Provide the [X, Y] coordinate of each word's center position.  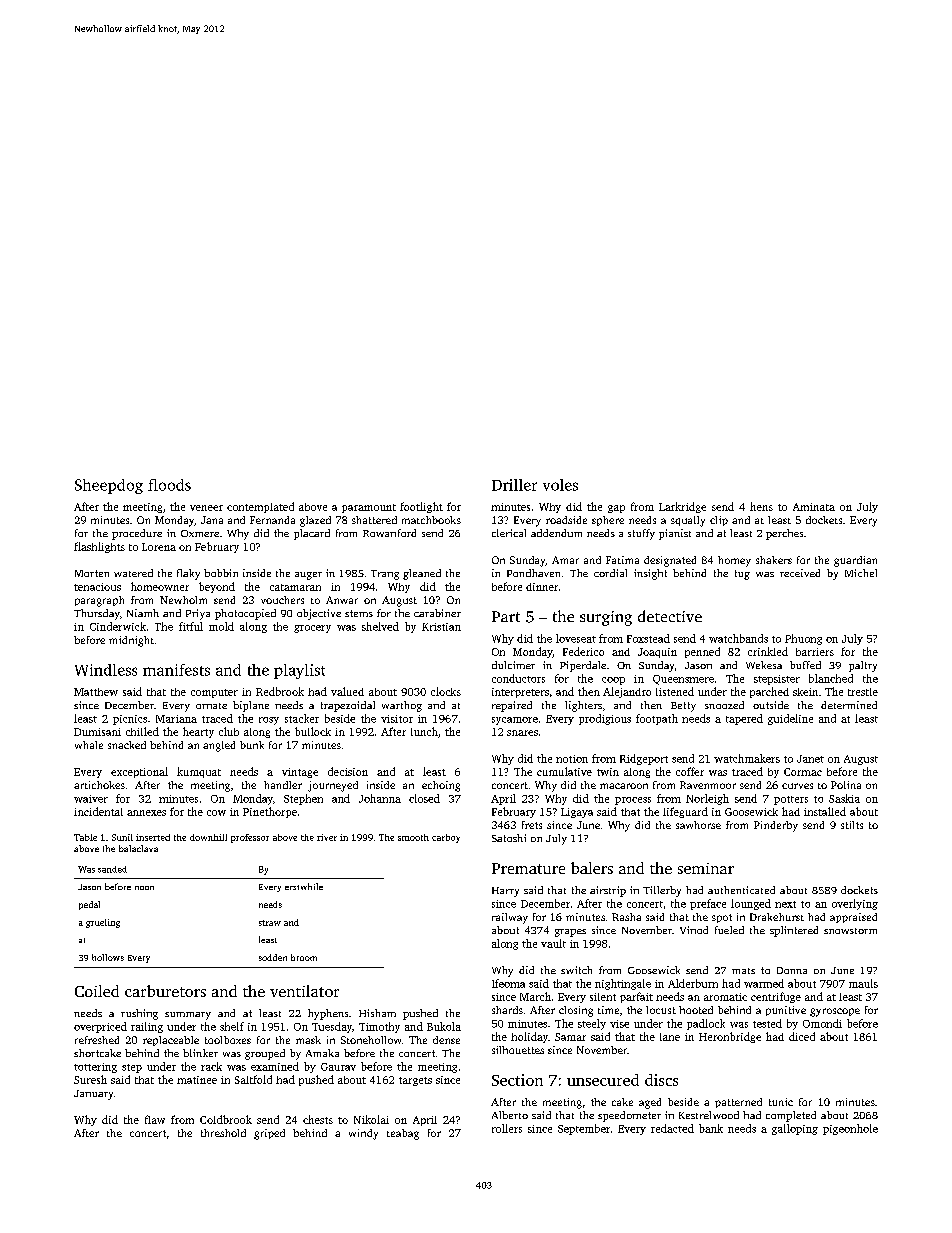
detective [670, 616]
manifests [176, 670]
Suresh [90, 1079]
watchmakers [747, 758]
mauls [863, 983]
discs [661, 1080]
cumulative [564, 771]
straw [270, 923]
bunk [252, 745]
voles [560, 485]
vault [553, 943]
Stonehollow [371, 1040]
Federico [583, 651]
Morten [92, 573]
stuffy [641, 534]
